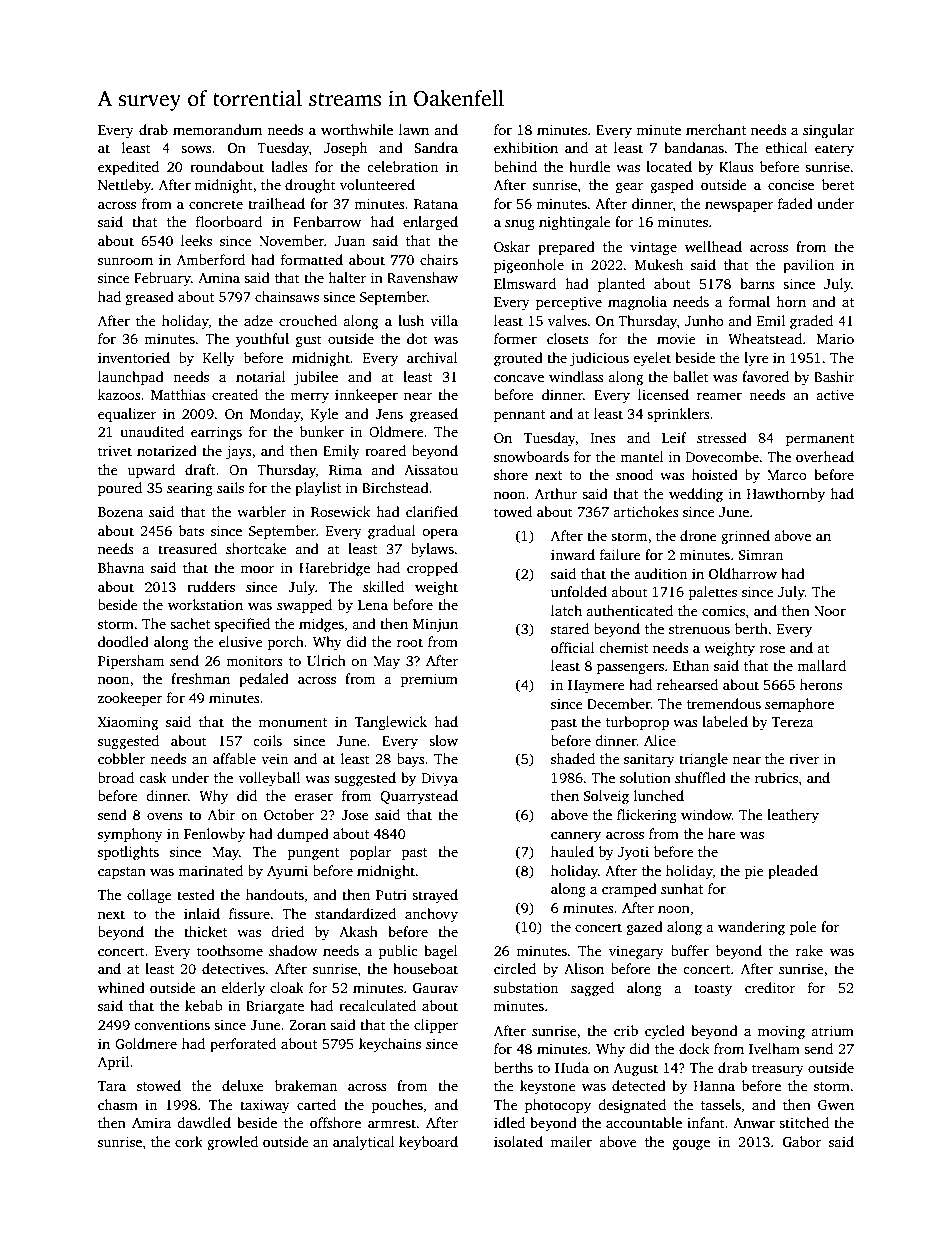 The height and width of the screenshot is (1233, 952). I want to click on Fenlowby, so click(214, 835).
